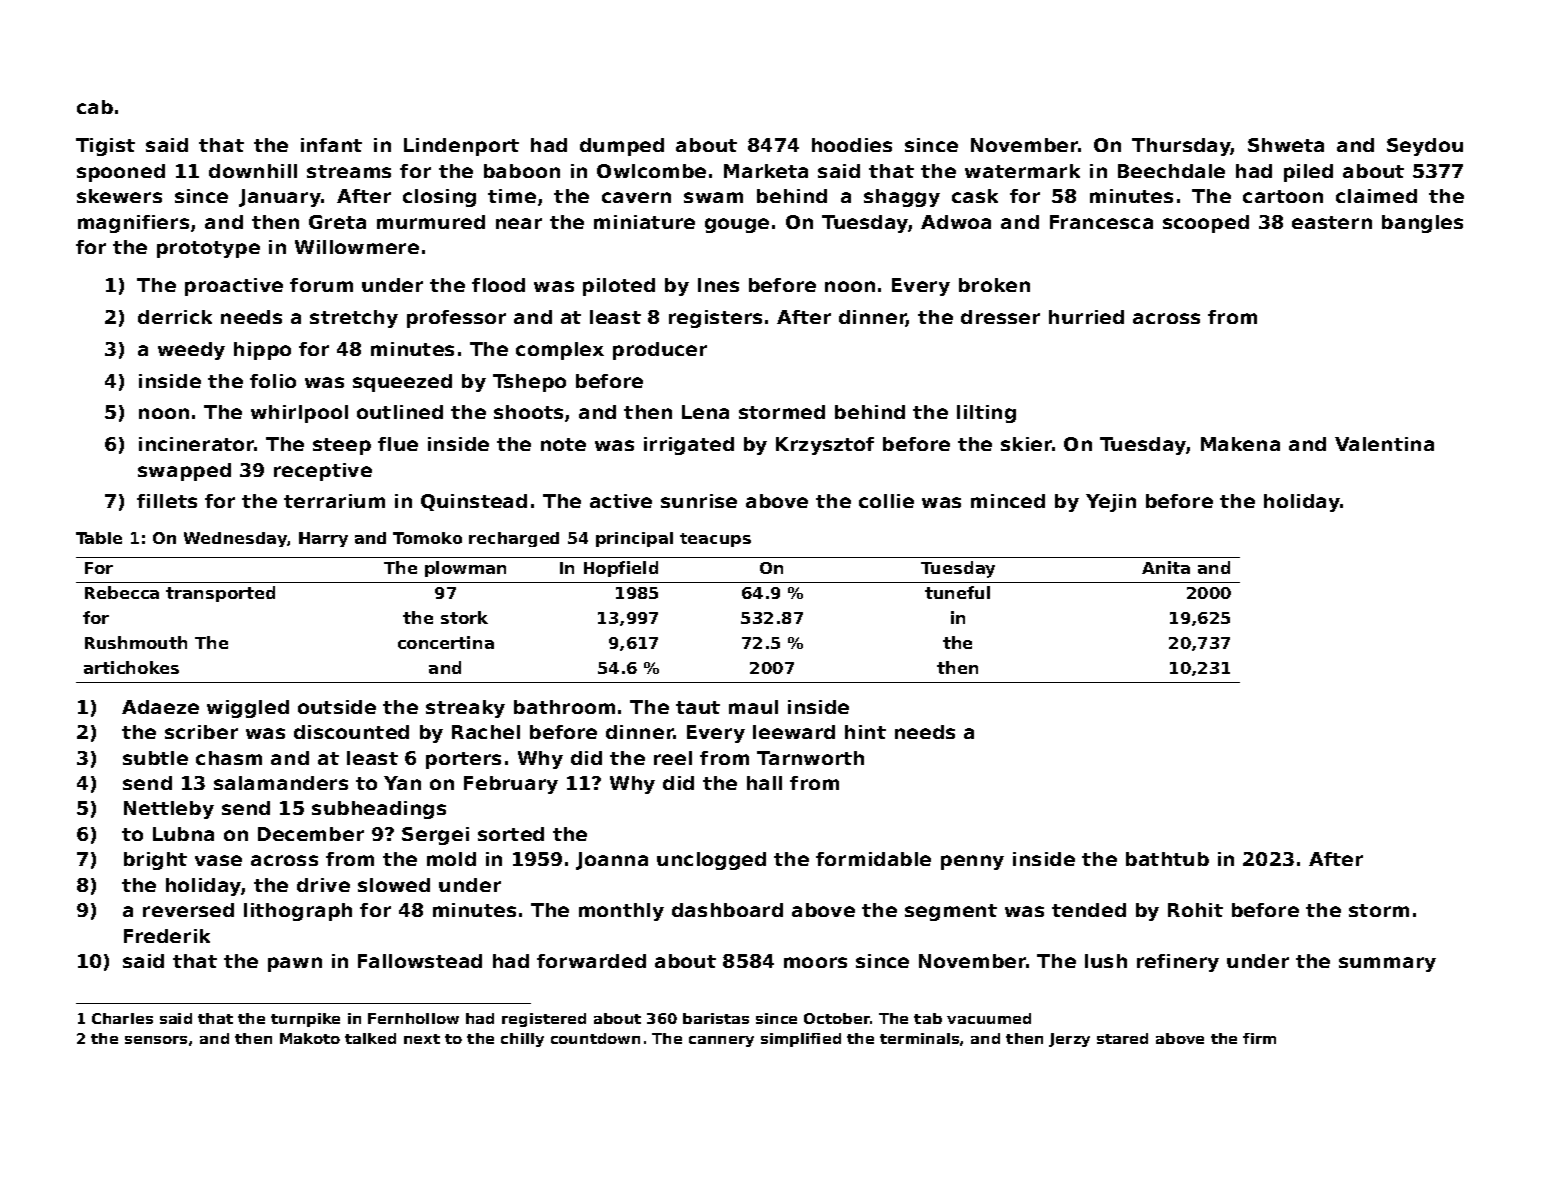 This page has width=1541, height=1191. Describe the element at coordinates (95, 107) in the page. I see `cab` at that location.
